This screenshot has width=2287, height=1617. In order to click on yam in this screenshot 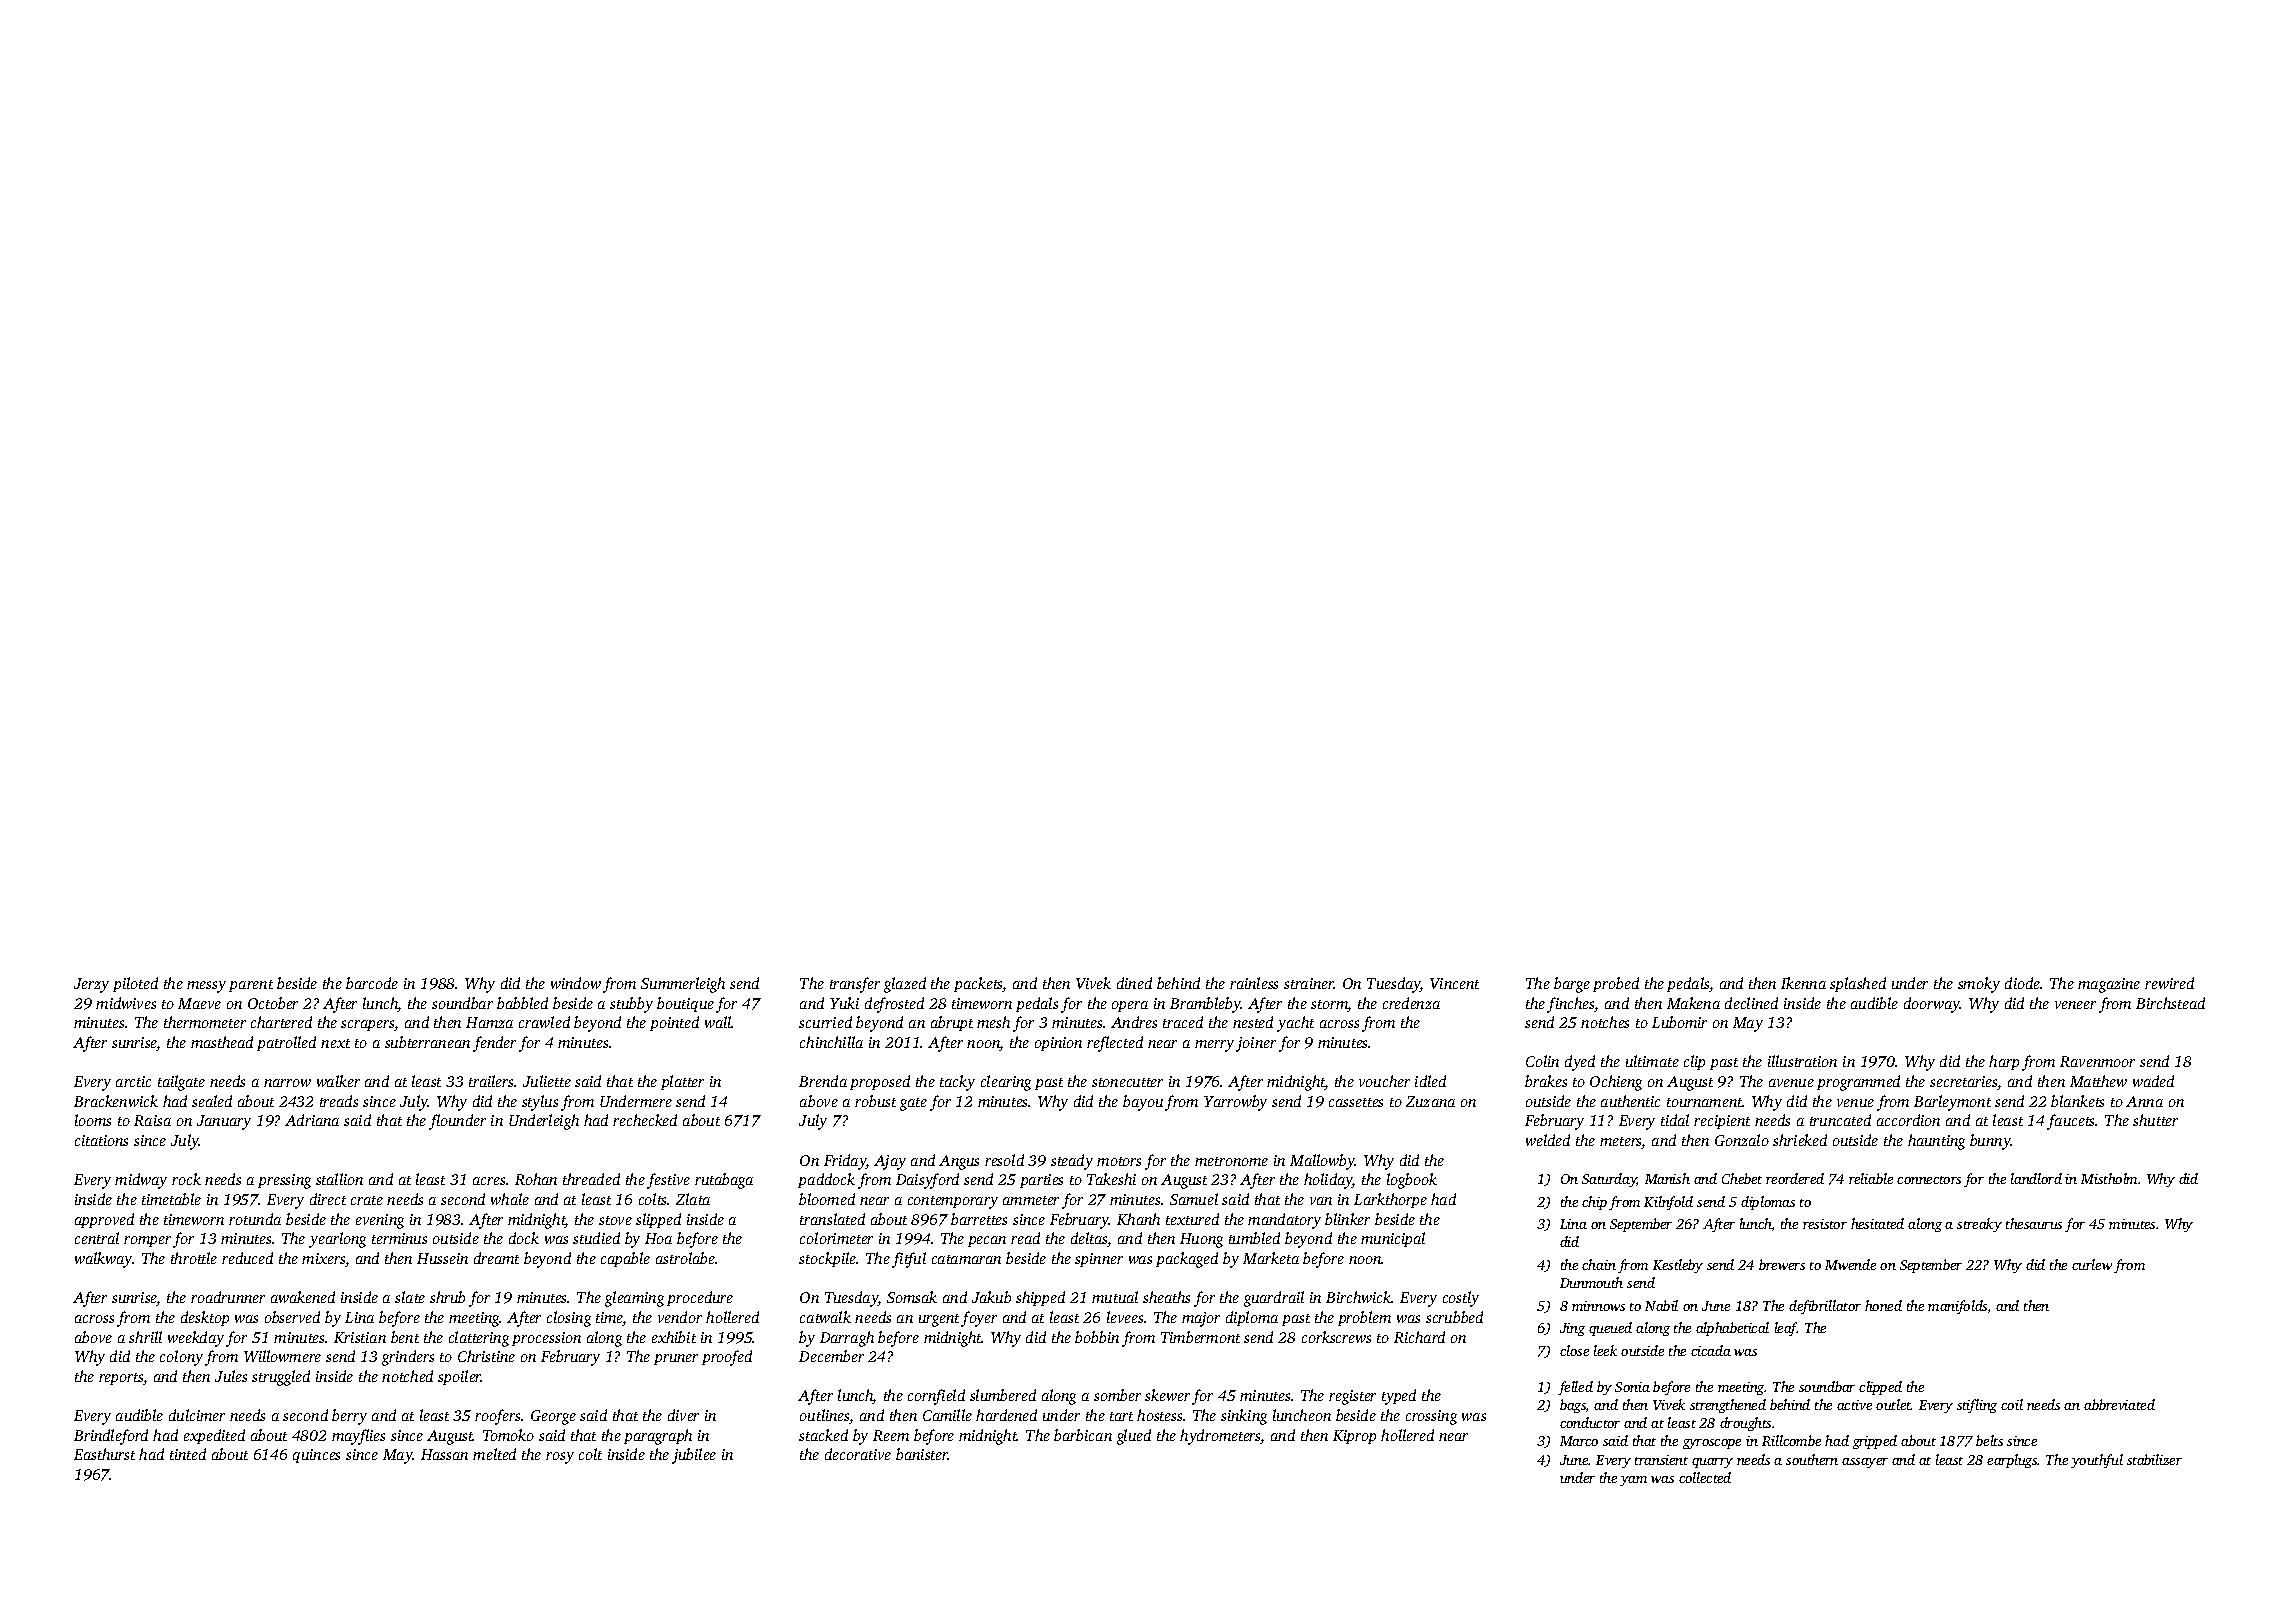, I will do `click(1633, 1481)`.
